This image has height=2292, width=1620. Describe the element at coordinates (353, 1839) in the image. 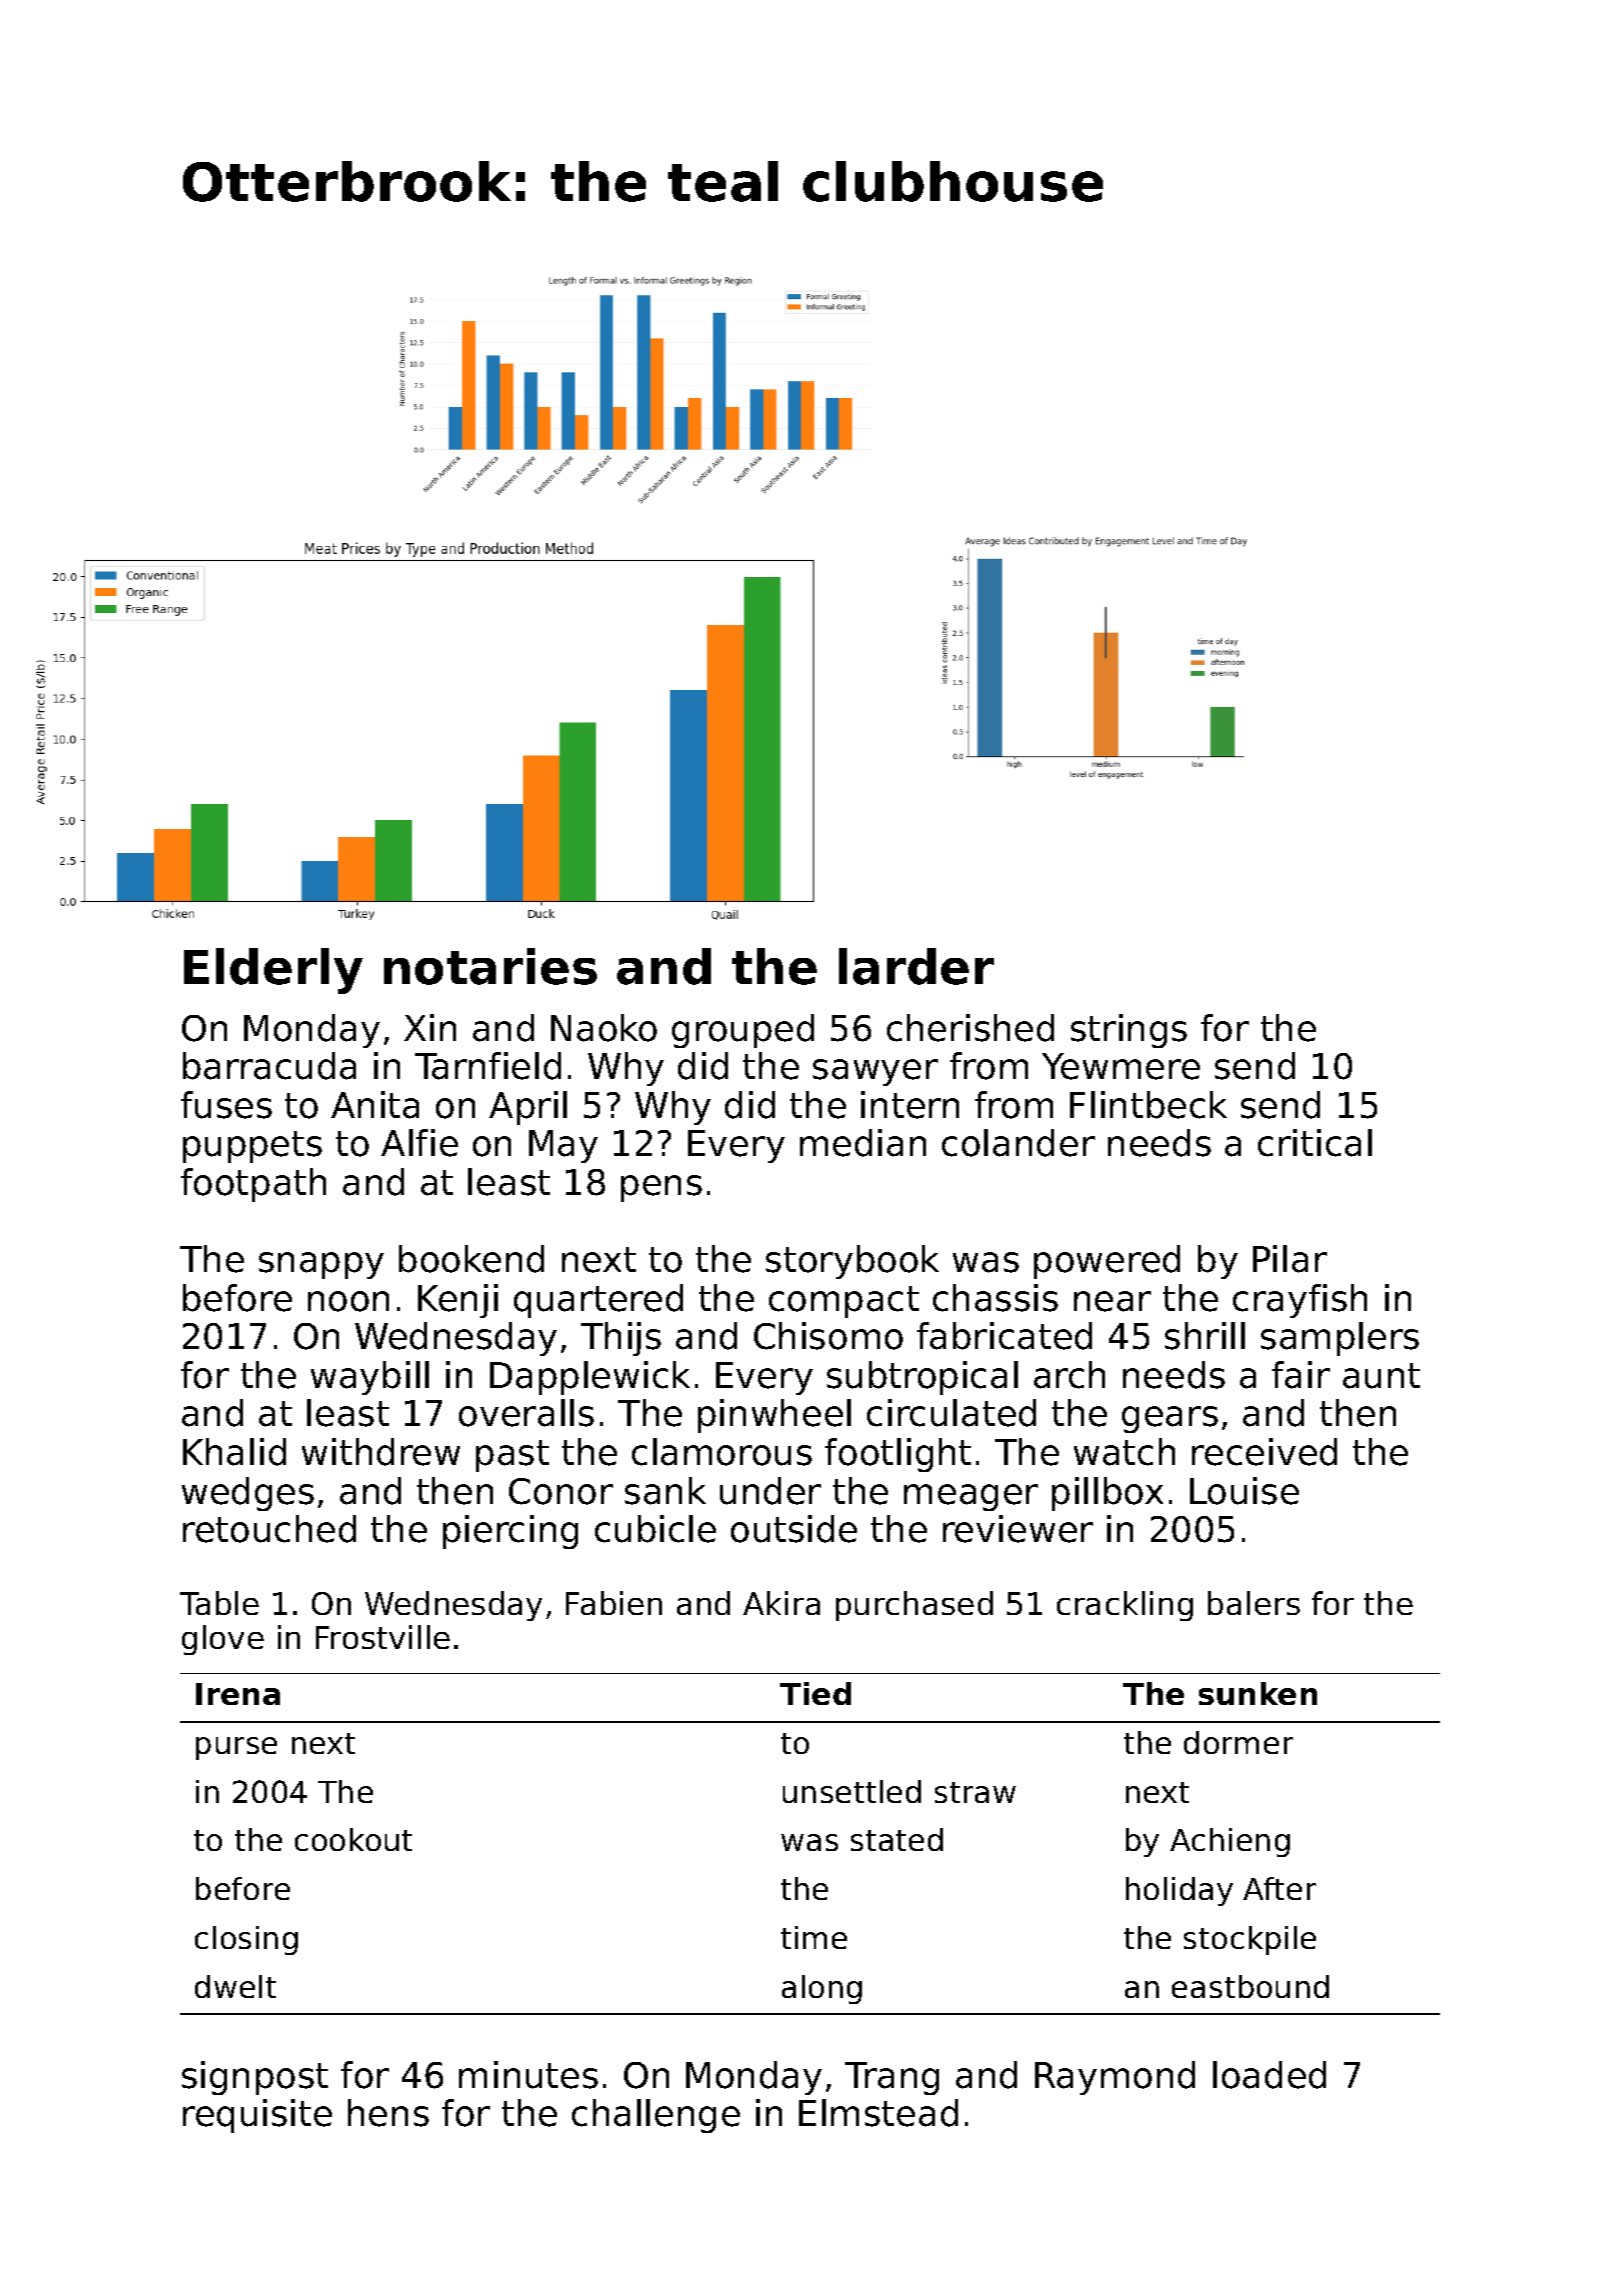

I see `cookout` at that location.
